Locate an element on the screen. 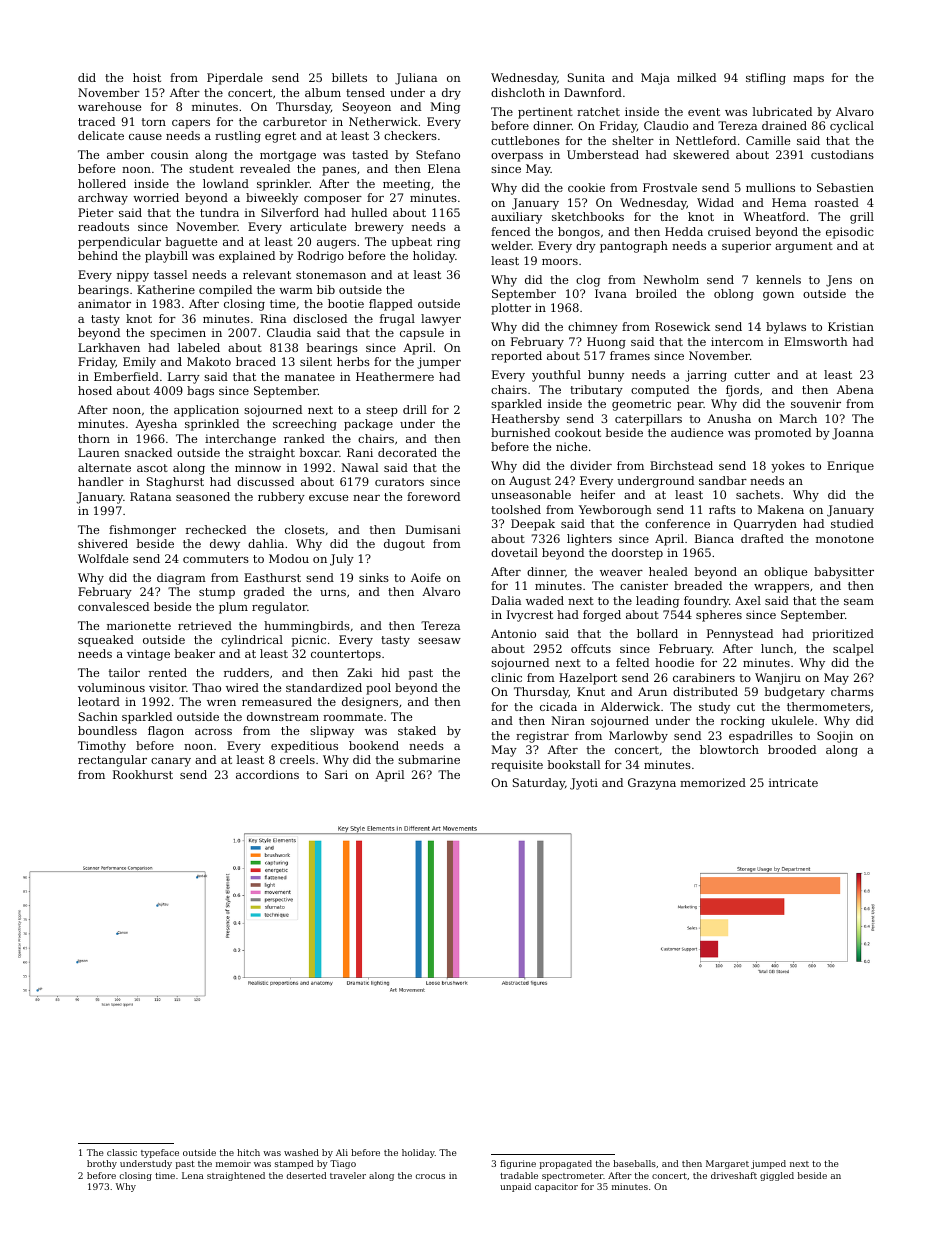  budgetary is located at coordinates (794, 693).
